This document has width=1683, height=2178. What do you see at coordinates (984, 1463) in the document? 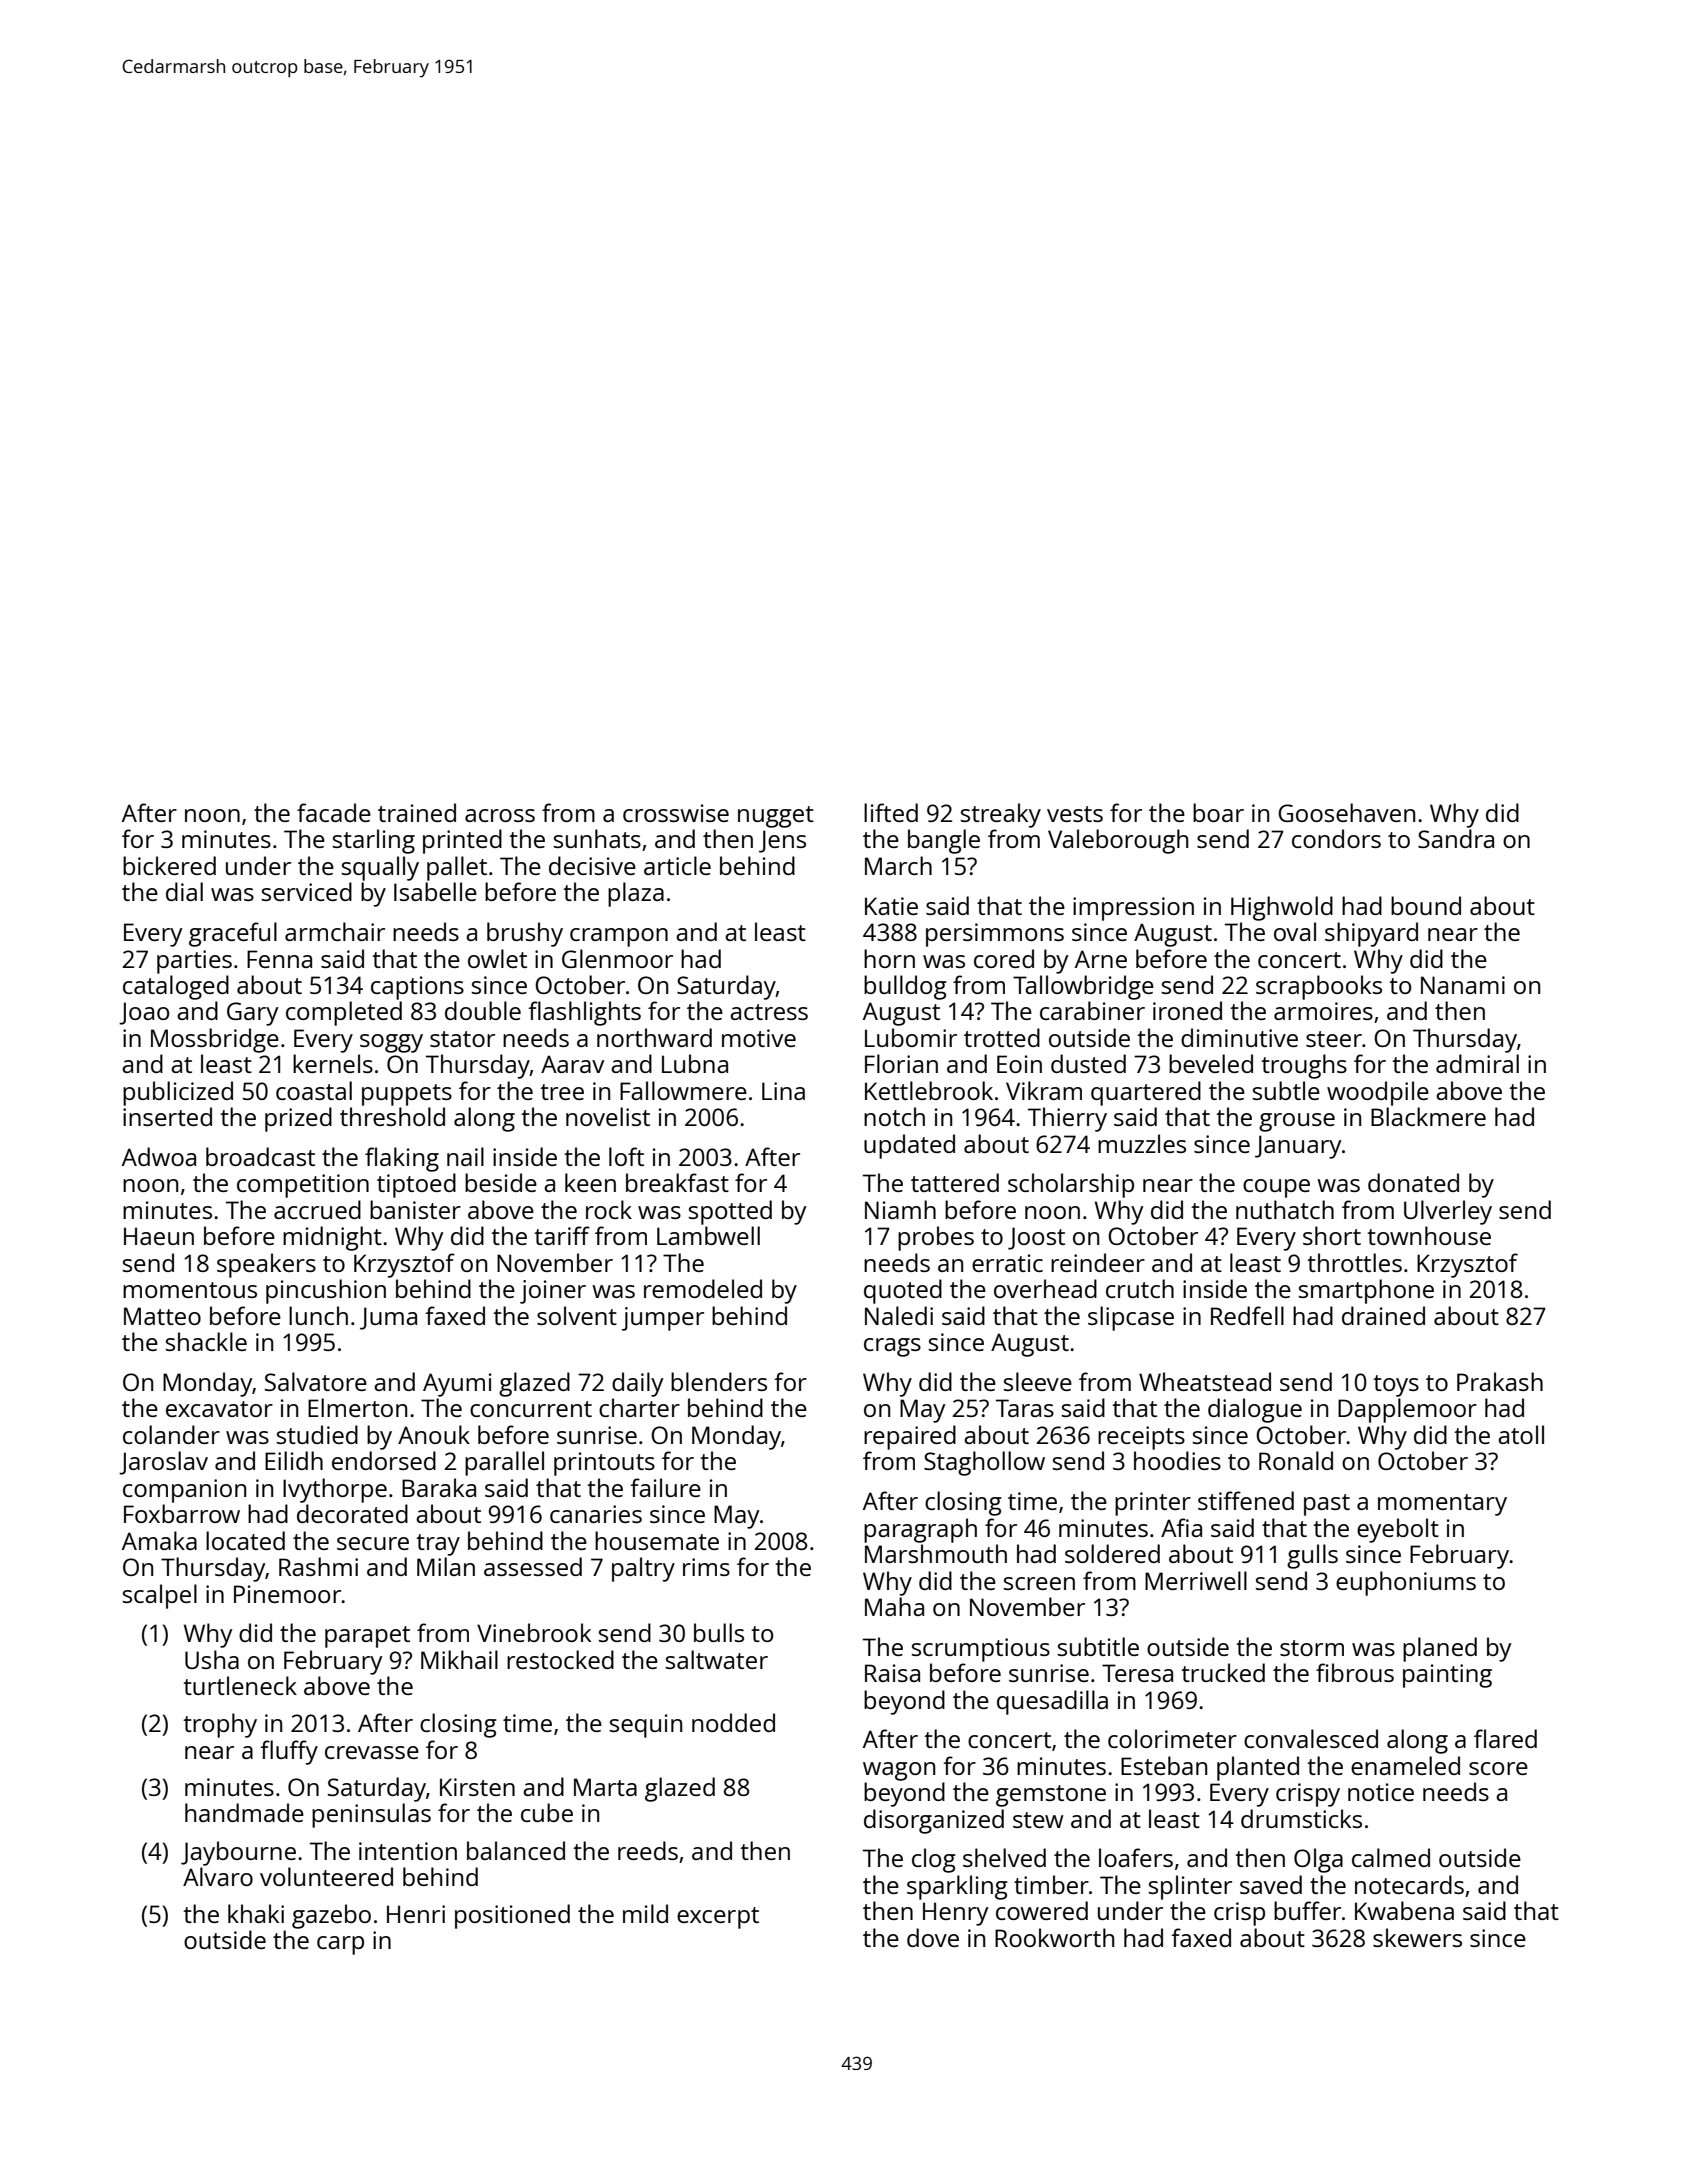
I see `Staghollow` at bounding box center [984, 1463].
